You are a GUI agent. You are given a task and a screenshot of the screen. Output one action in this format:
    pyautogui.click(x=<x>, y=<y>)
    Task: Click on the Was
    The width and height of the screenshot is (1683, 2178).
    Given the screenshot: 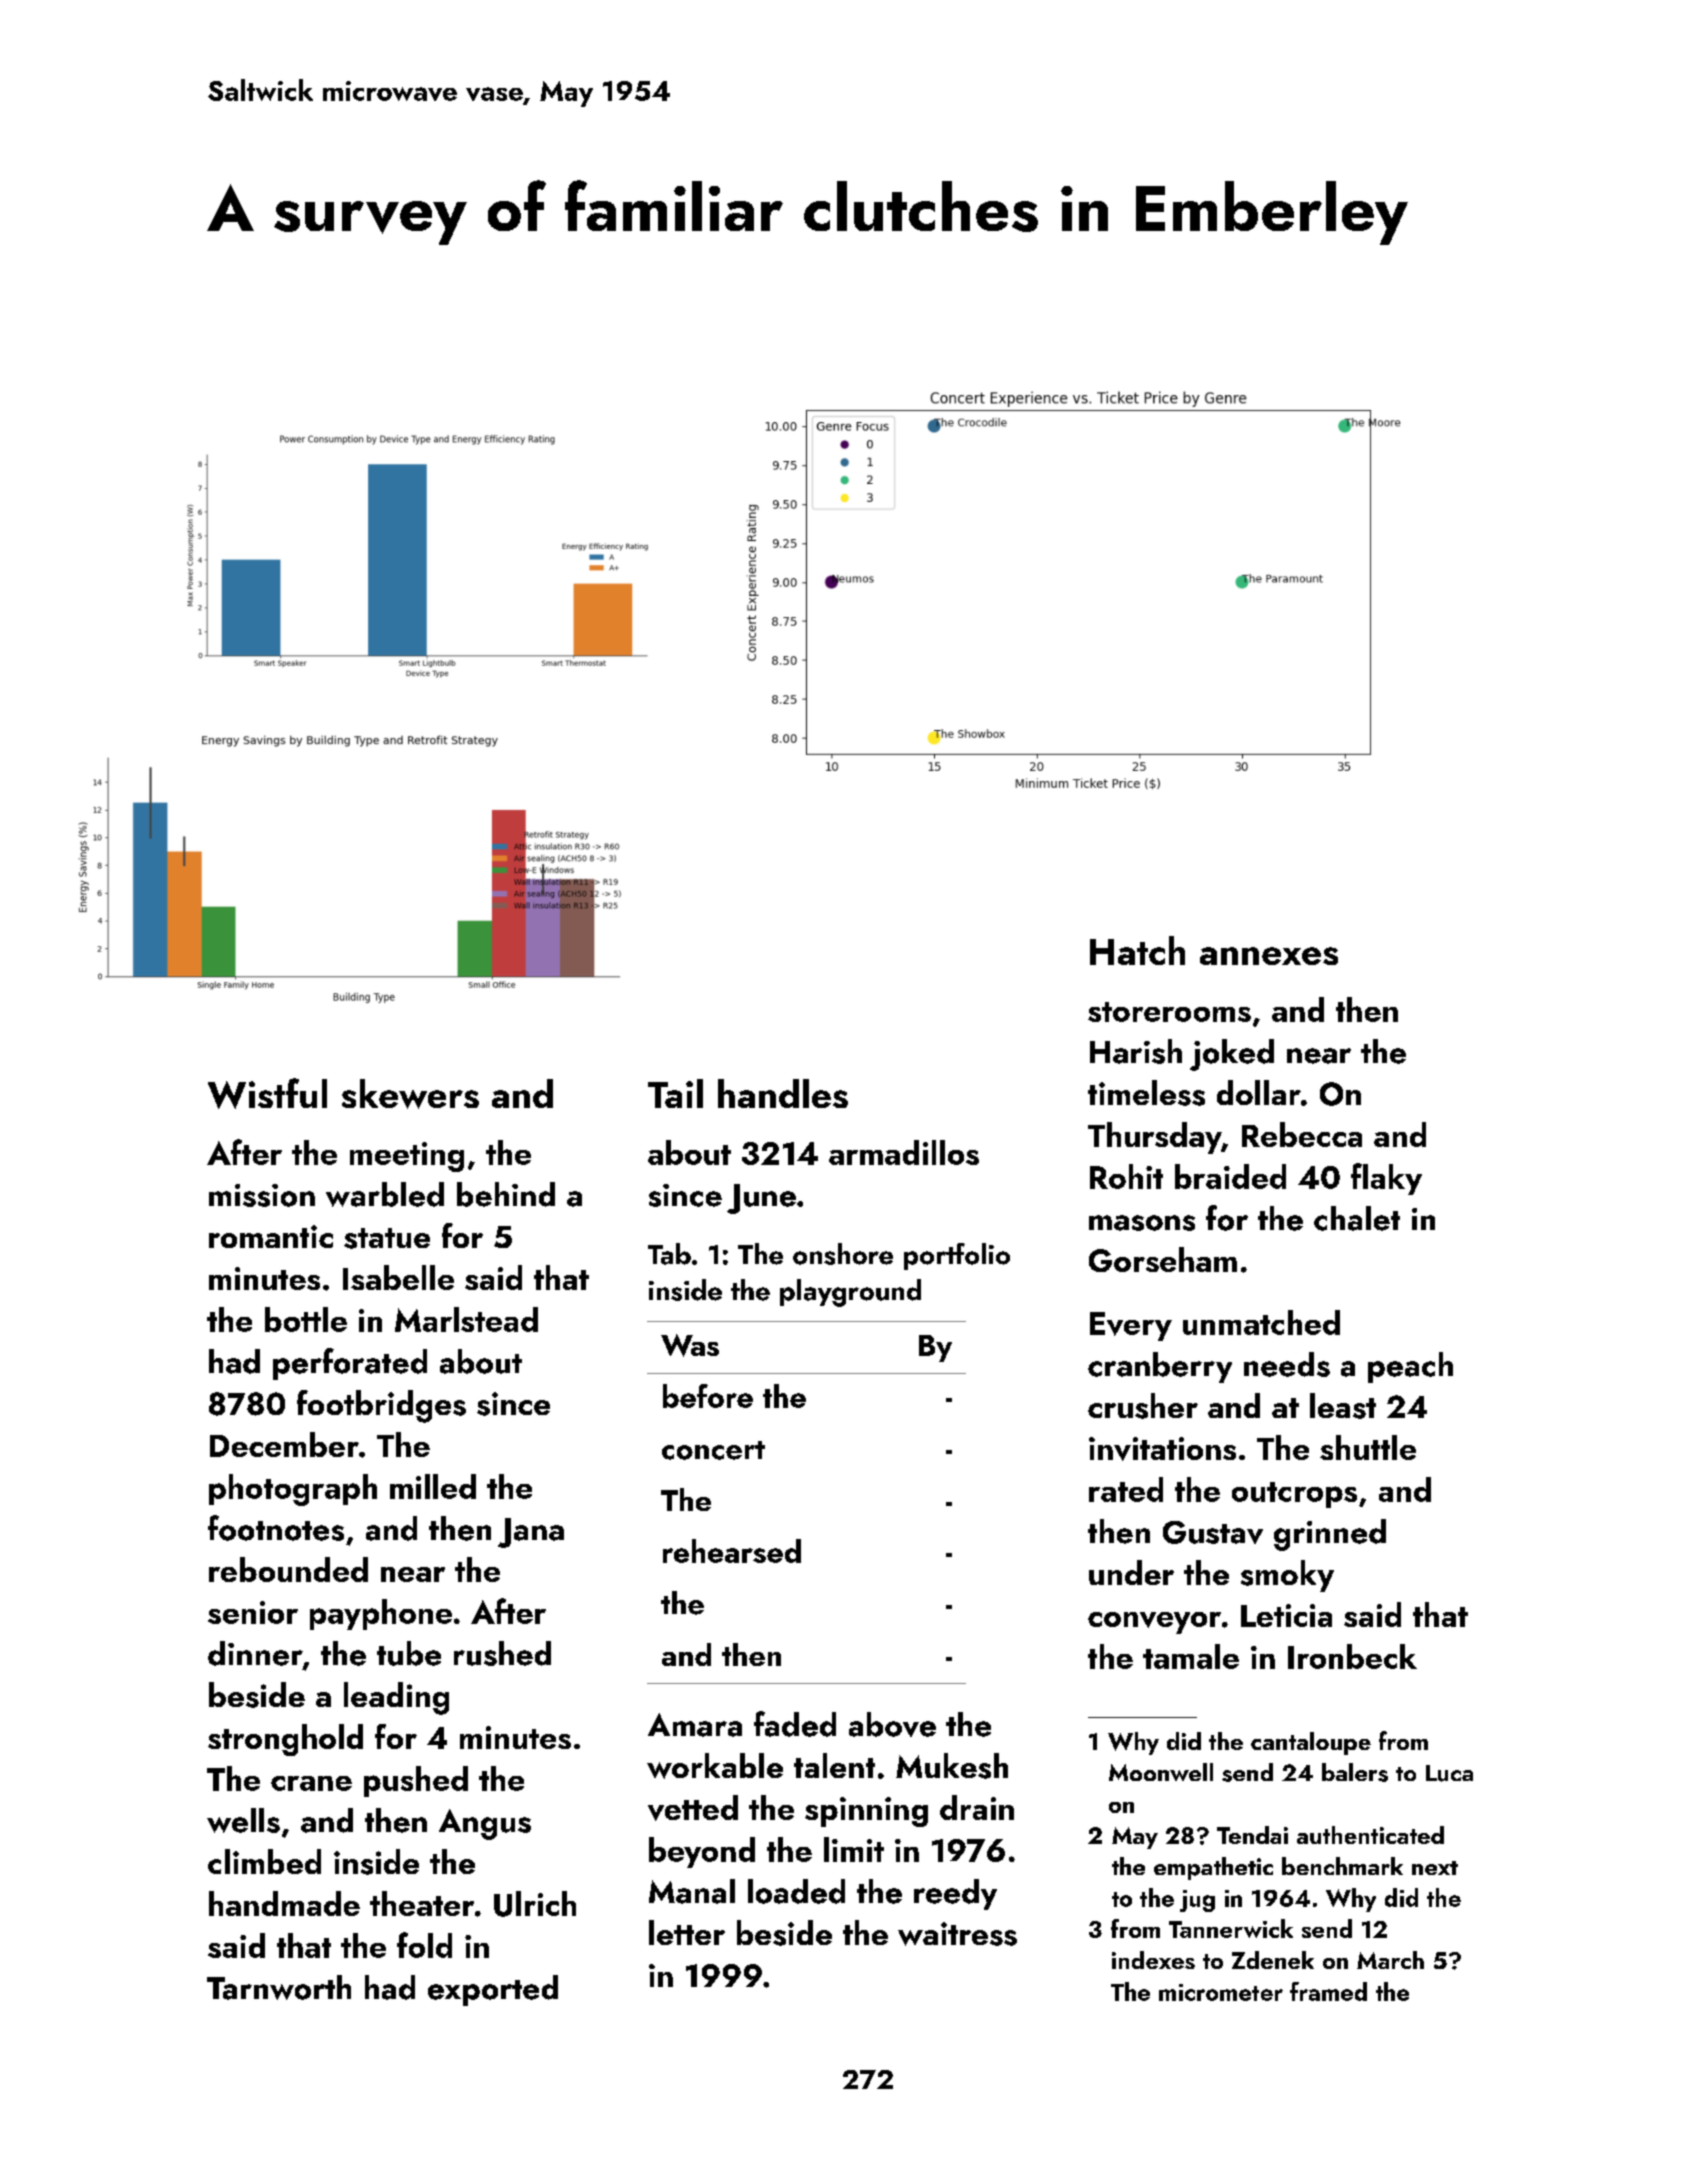 What is the action you would take?
    pyautogui.click(x=690, y=1345)
